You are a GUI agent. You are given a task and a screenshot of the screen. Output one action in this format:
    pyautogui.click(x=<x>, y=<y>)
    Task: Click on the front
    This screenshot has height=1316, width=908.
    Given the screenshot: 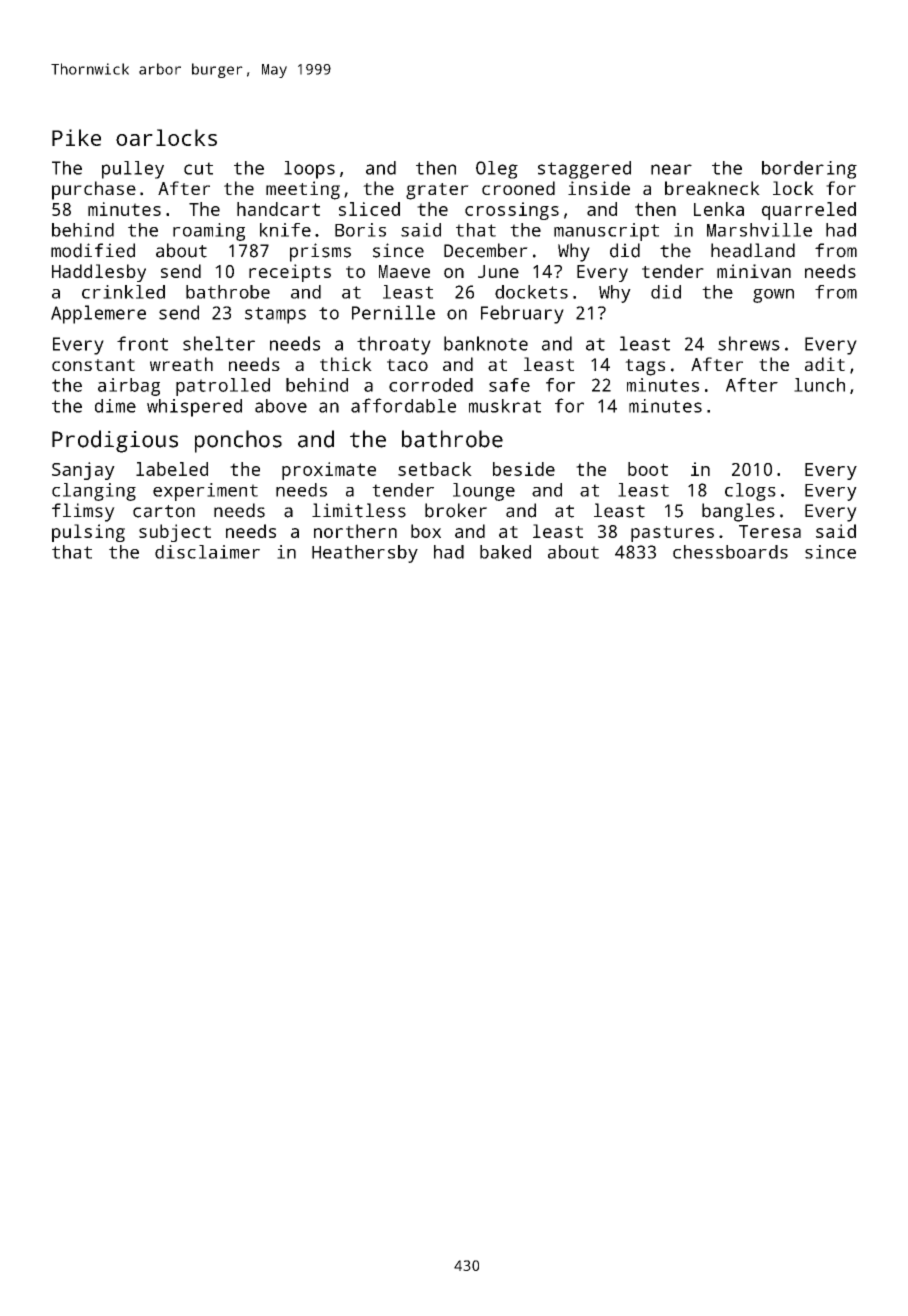 What is the action you would take?
    pyautogui.click(x=142, y=343)
